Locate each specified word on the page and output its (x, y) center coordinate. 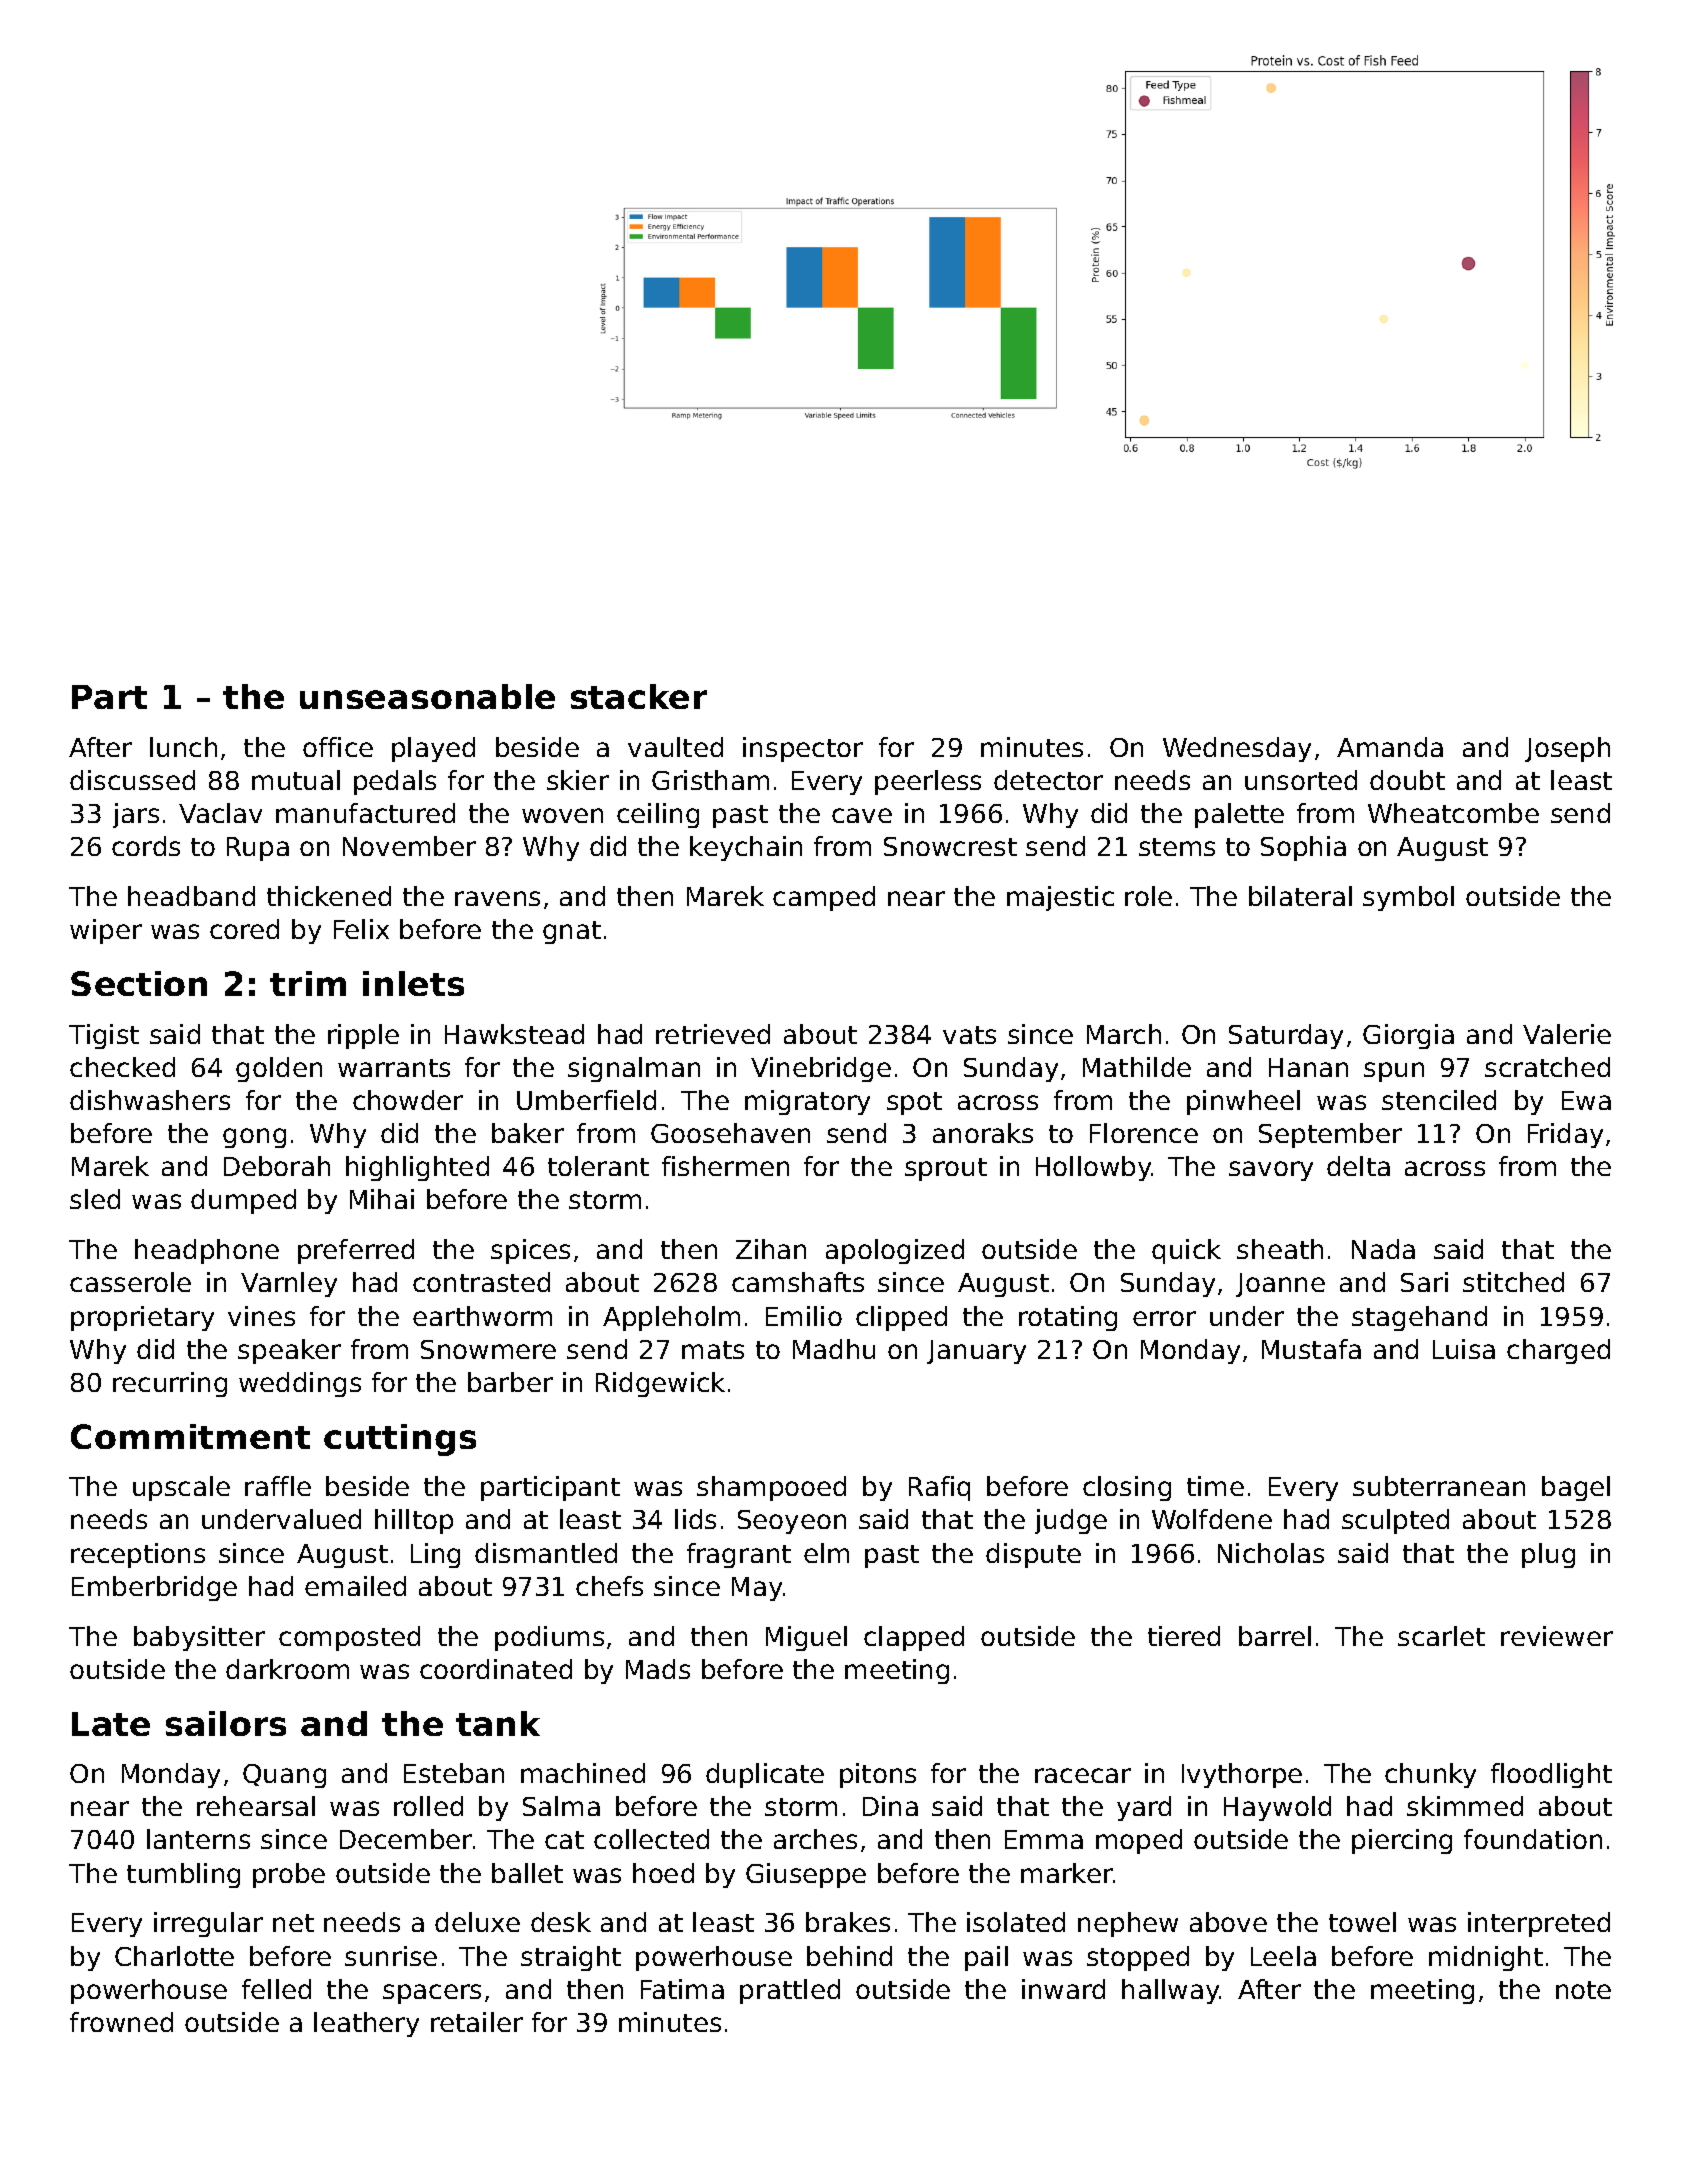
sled (95, 1199)
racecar (1083, 1775)
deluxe (477, 1922)
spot (914, 1103)
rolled (428, 1806)
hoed (663, 1873)
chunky (1430, 1775)
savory (1271, 1171)
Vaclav (220, 813)
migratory (807, 1102)
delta (1358, 1166)
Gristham (710, 780)
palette (1239, 815)
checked (122, 1067)
